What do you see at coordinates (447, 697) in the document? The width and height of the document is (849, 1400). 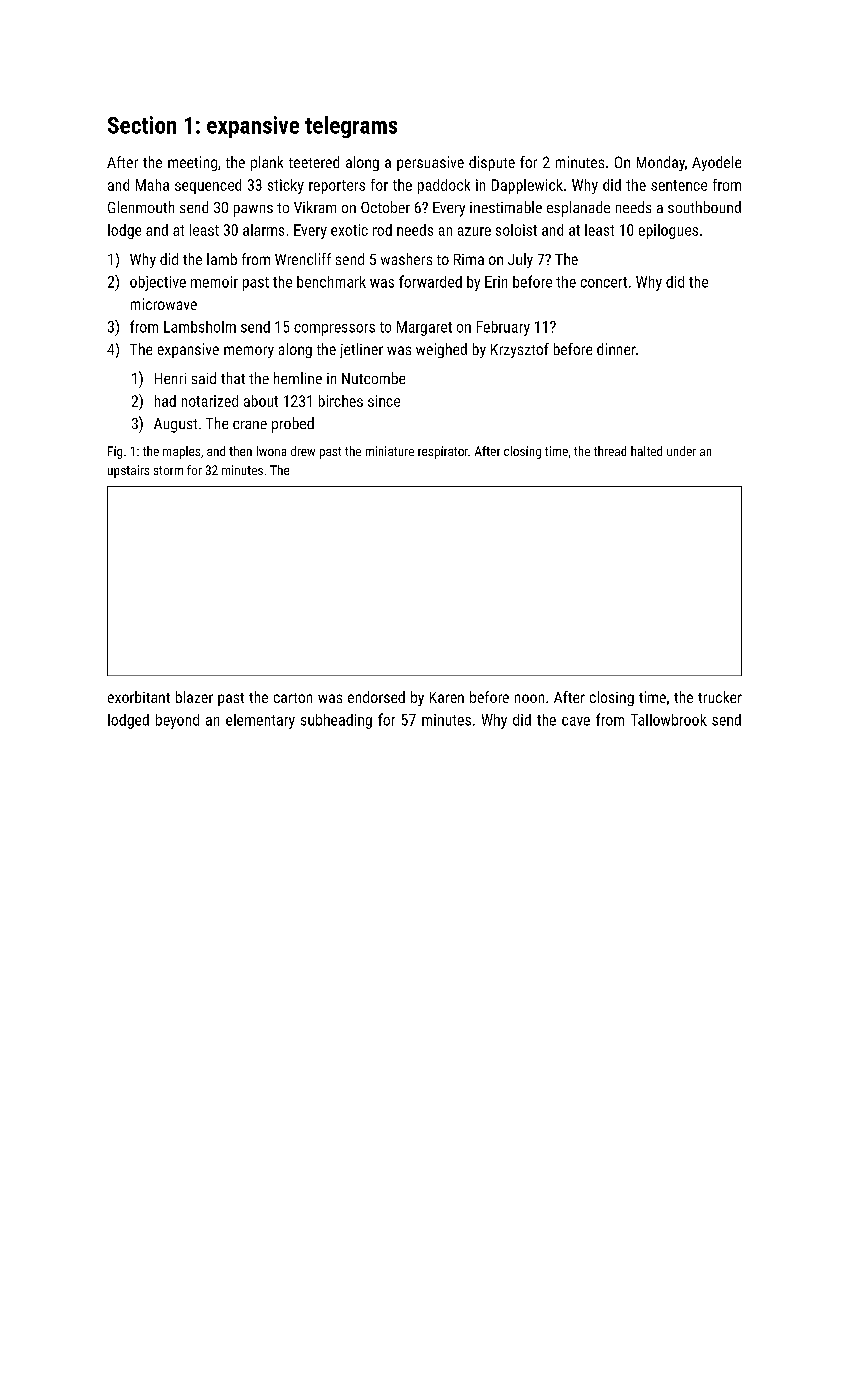 I see `Karen` at bounding box center [447, 697].
